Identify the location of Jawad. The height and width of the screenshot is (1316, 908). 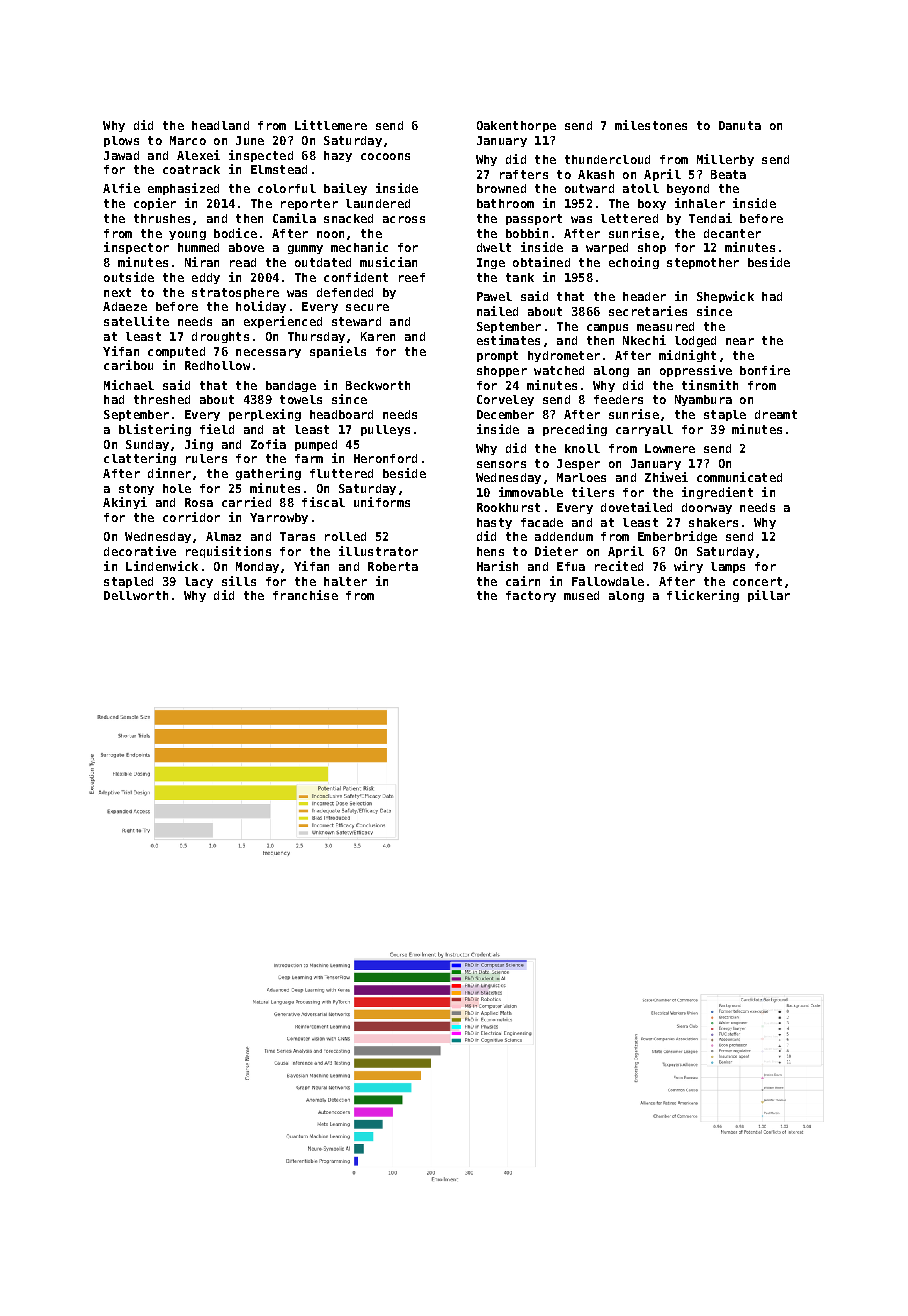
(121, 155).
